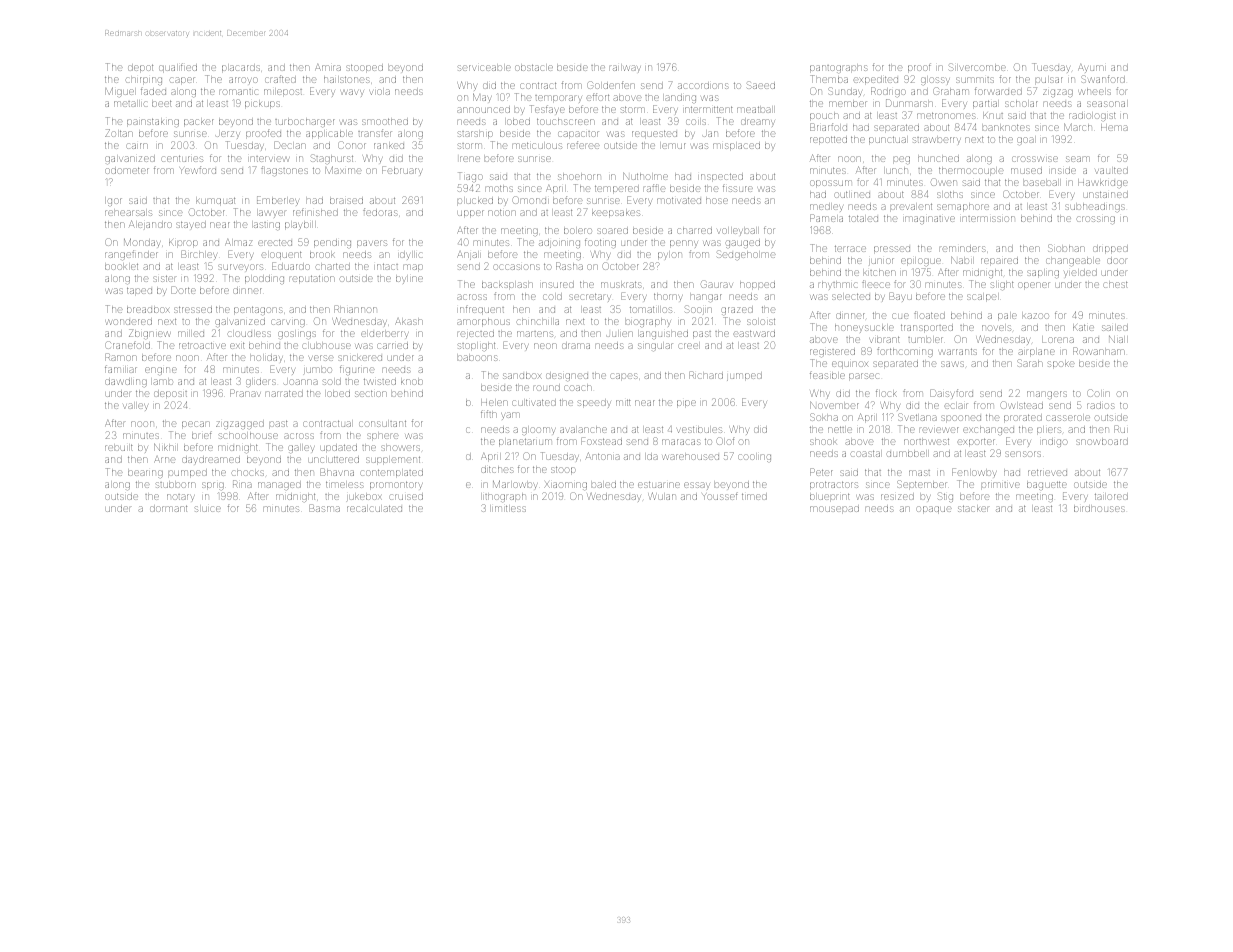  Describe the element at coordinates (839, 68) in the screenshot. I see `pantographs` at that location.
